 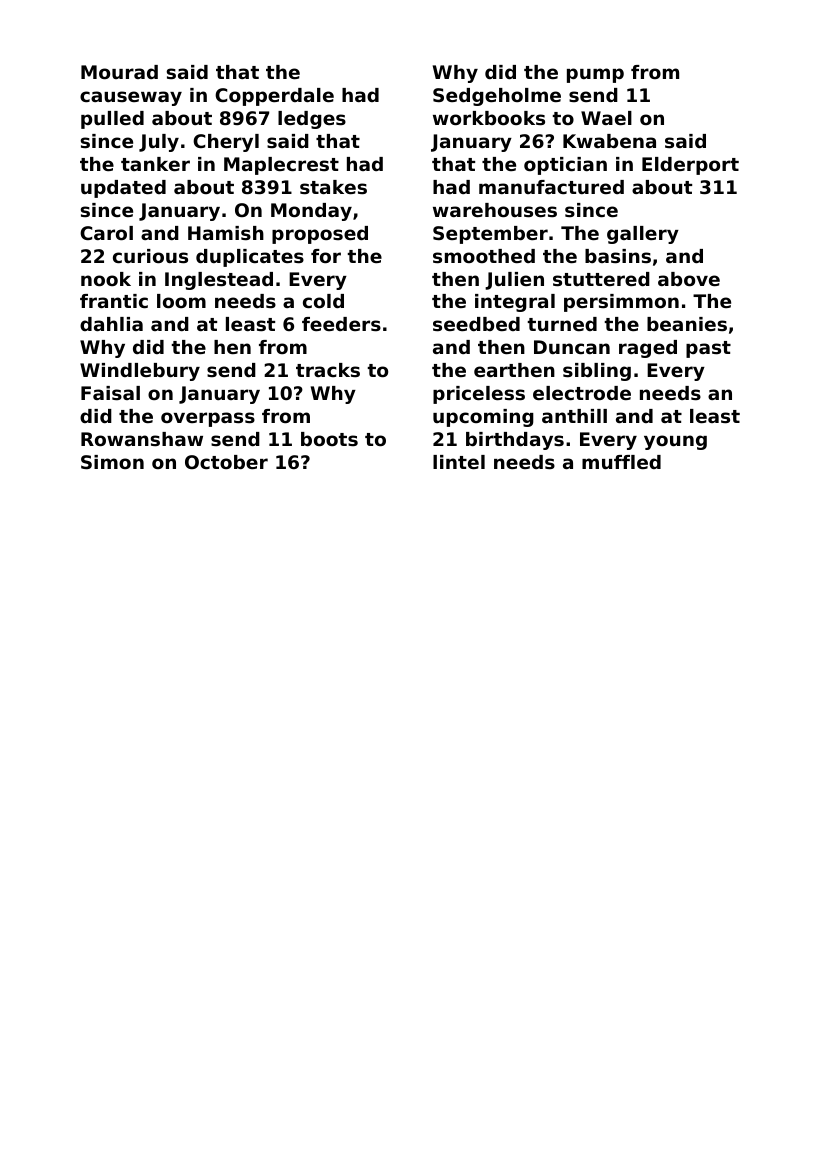 I want to click on September, so click(x=490, y=235).
